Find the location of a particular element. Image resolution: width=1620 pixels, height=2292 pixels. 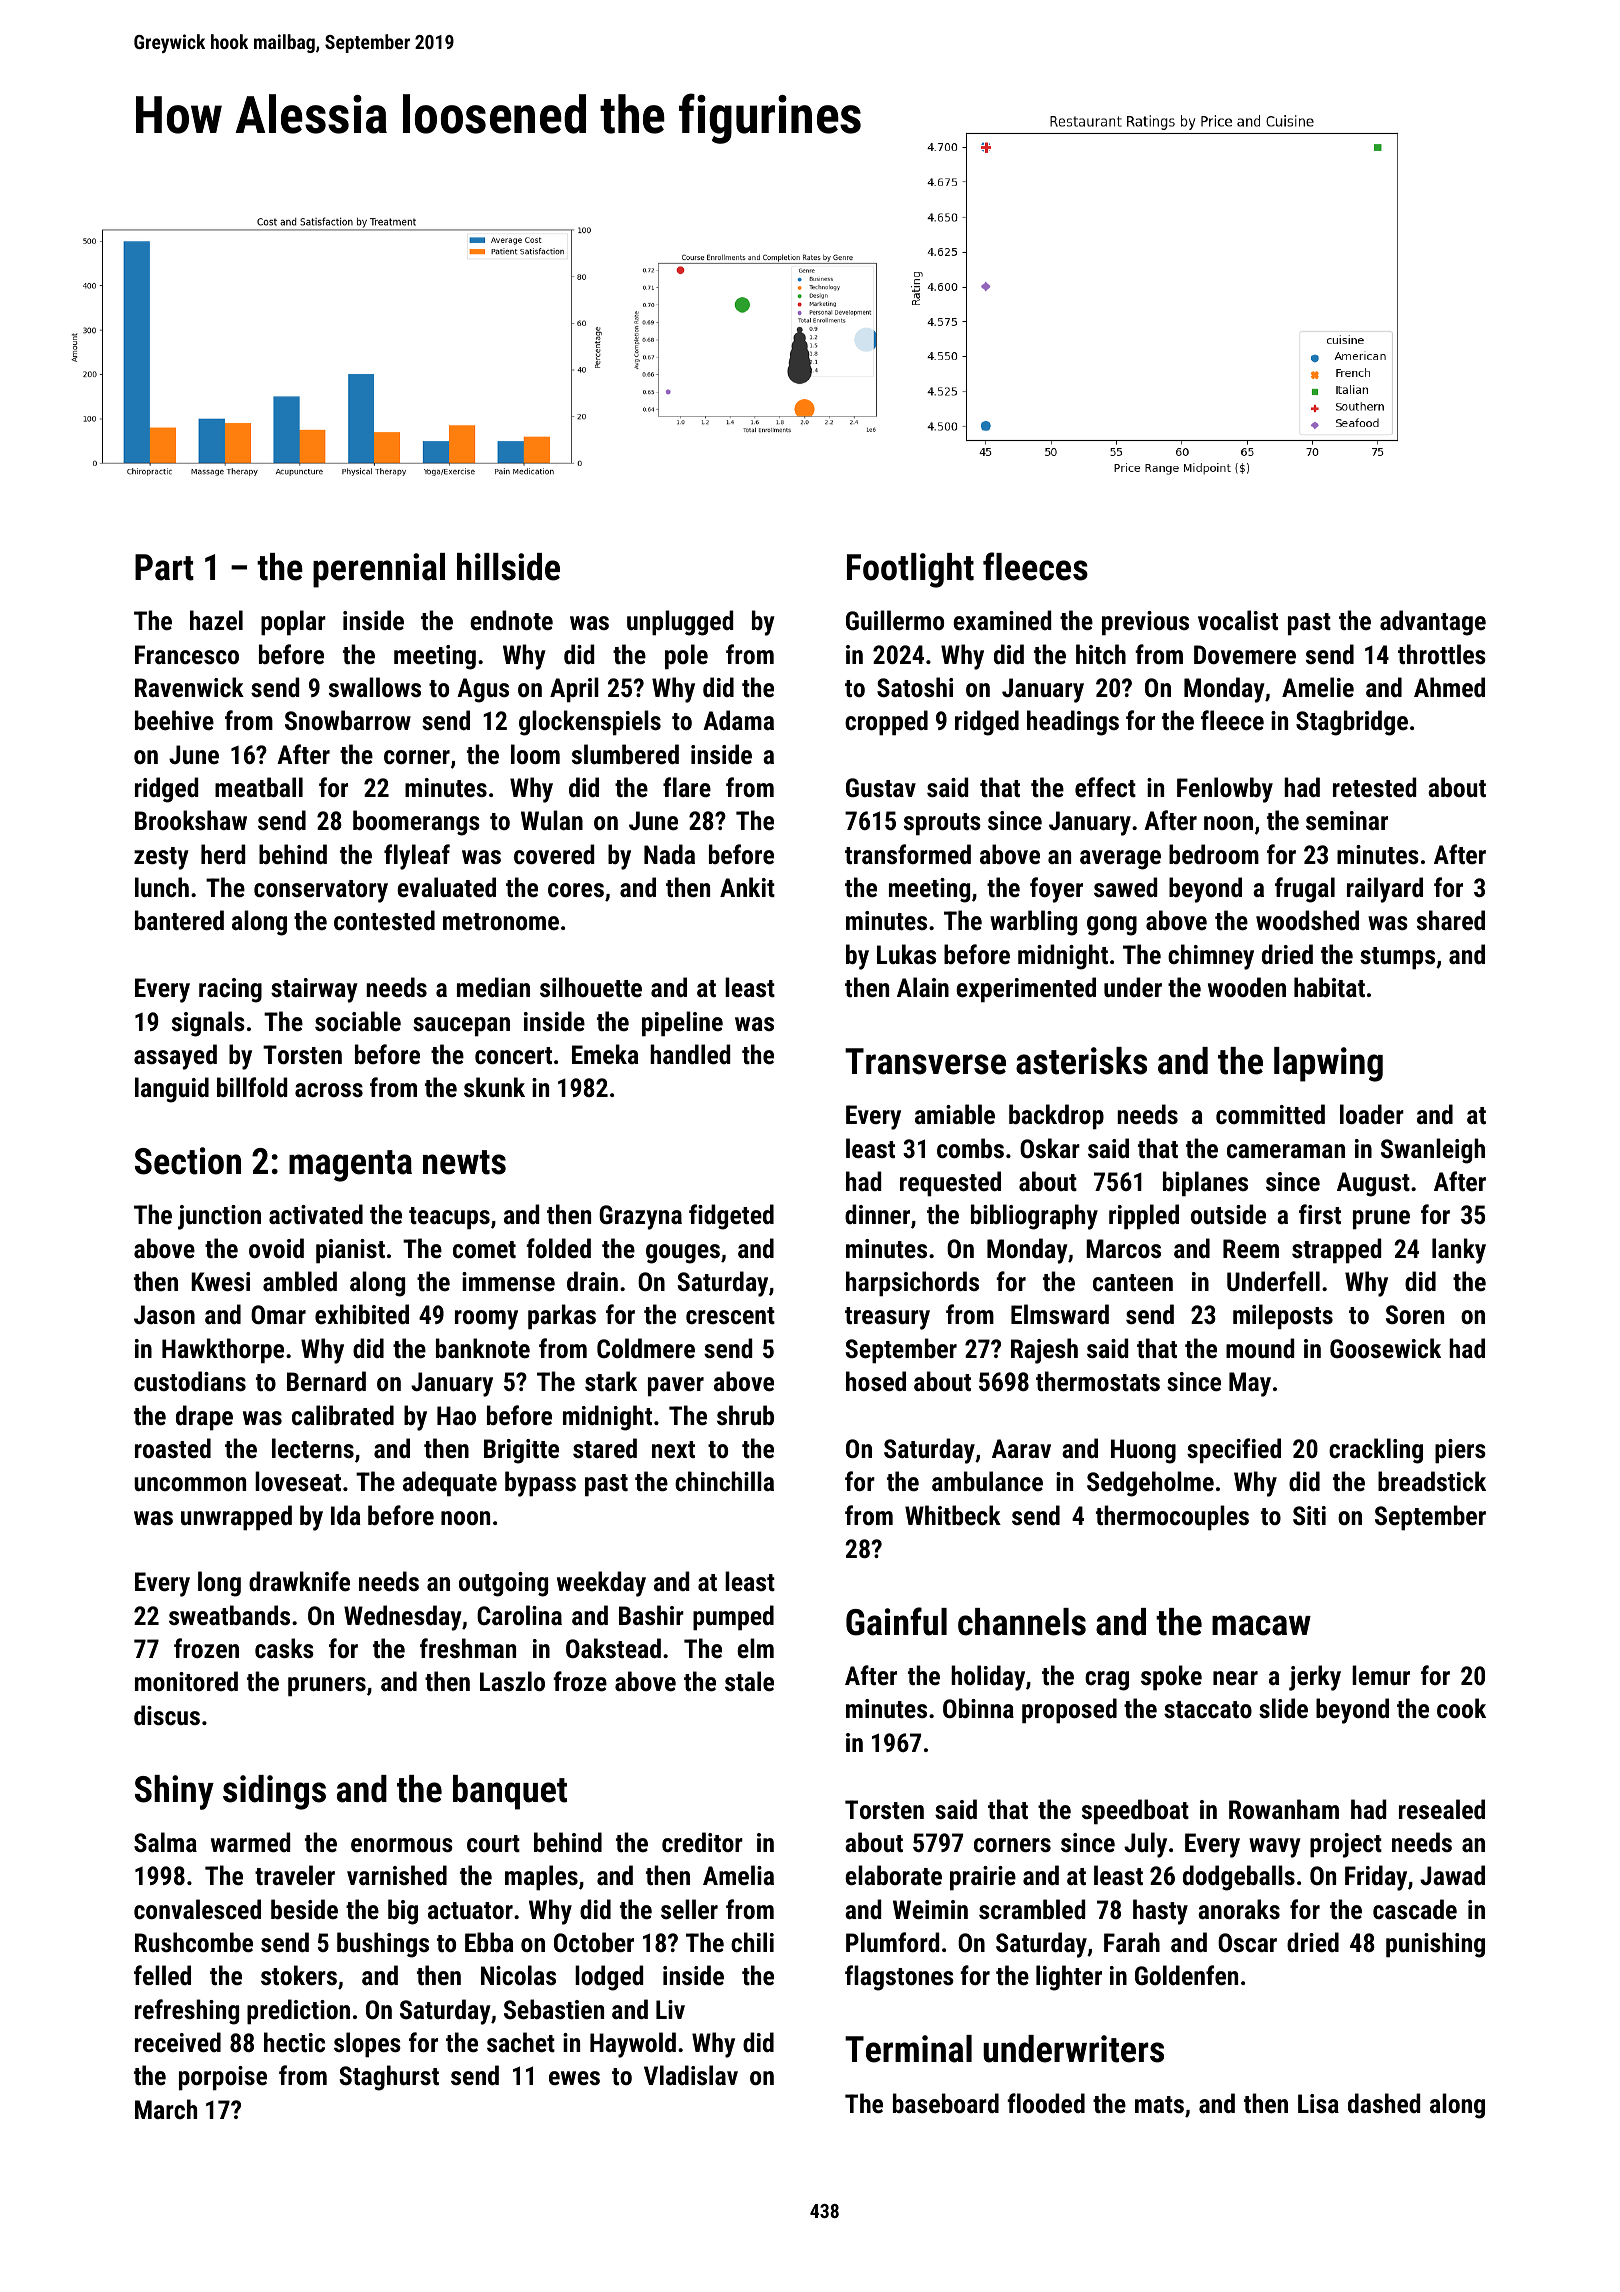

freshman is located at coordinates (468, 1648).
